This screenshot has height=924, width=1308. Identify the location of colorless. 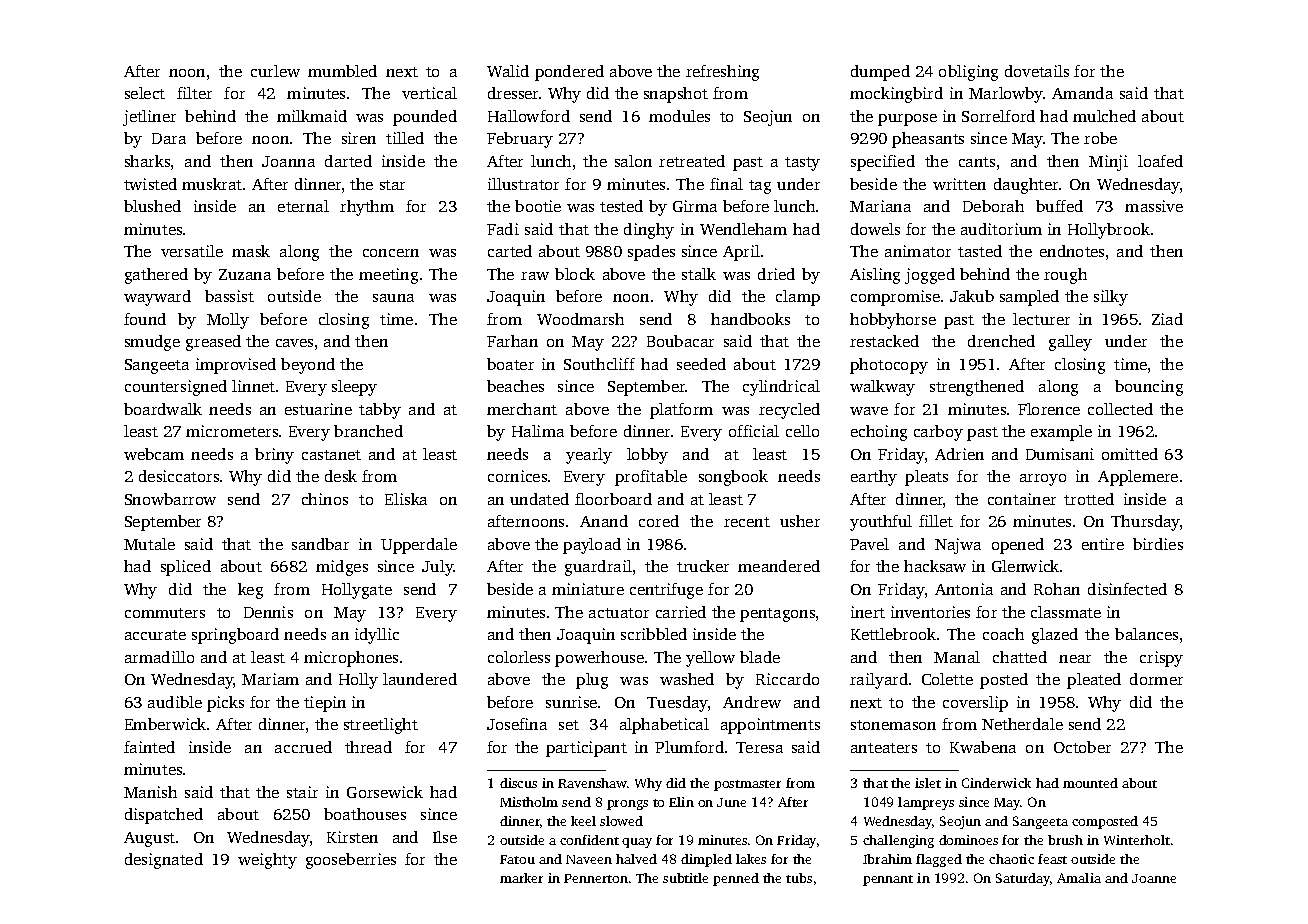
(519, 657).
